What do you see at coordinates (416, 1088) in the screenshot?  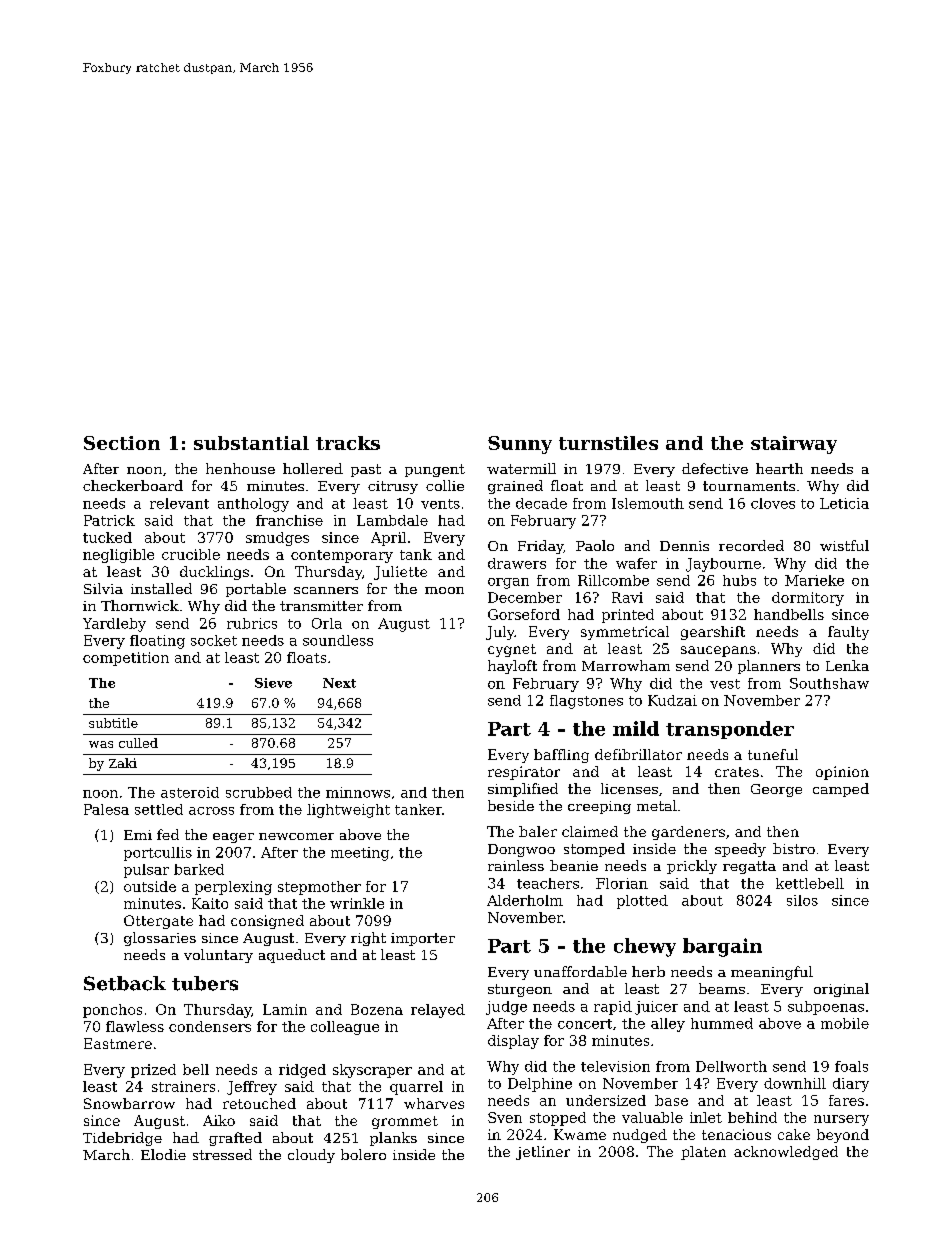 I see `quarrel` at bounding box center [416, 1088].
